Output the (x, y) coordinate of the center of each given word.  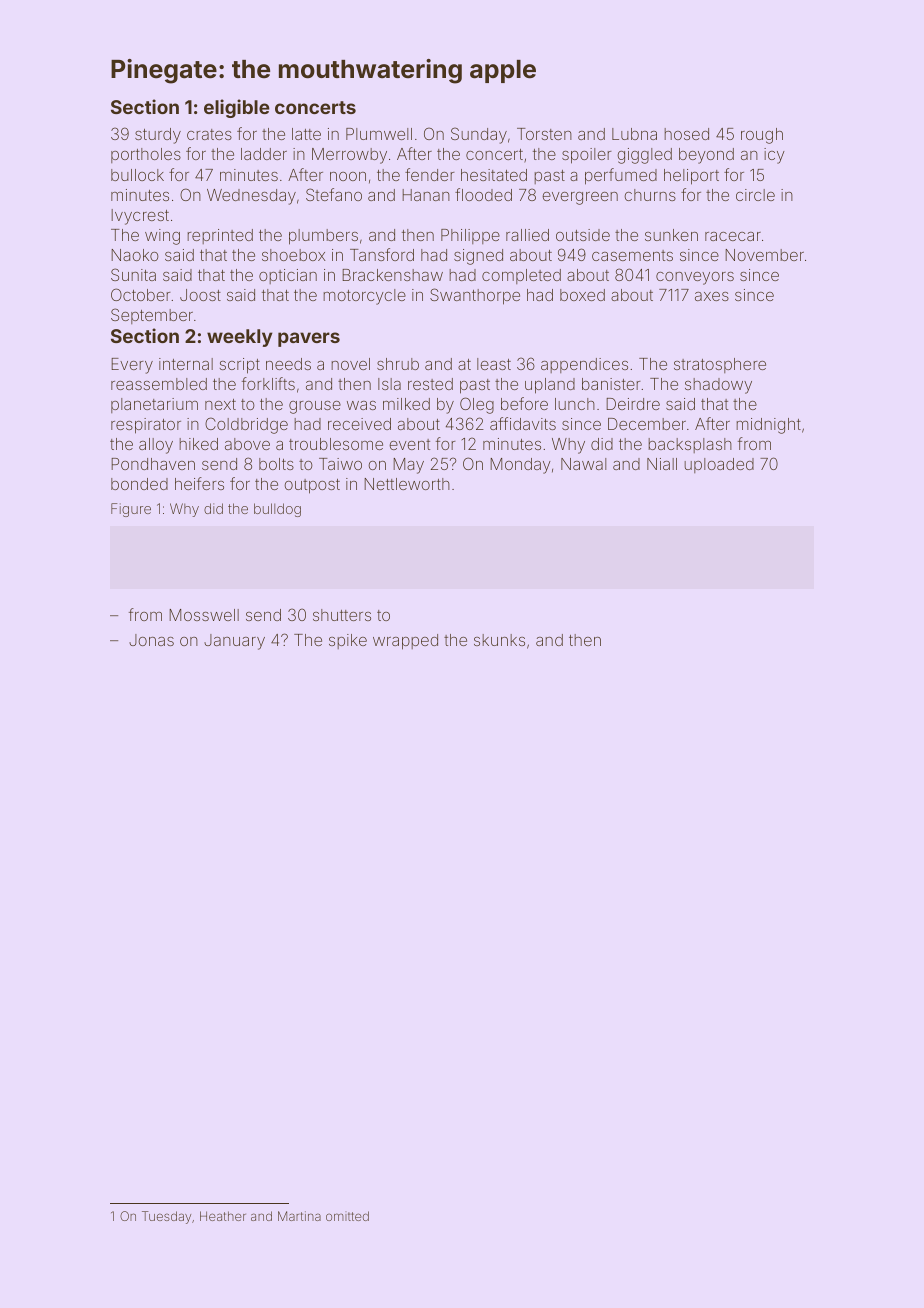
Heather (223, 1216)
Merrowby (349, 156)
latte (306, 134)
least (494, 364)
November (764, 255)
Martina (299, 1216)
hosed (686, 134)
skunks (499, 640)
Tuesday (166, 1217)
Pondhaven (153, 464)
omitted (347, 1216)
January (234, 642)
